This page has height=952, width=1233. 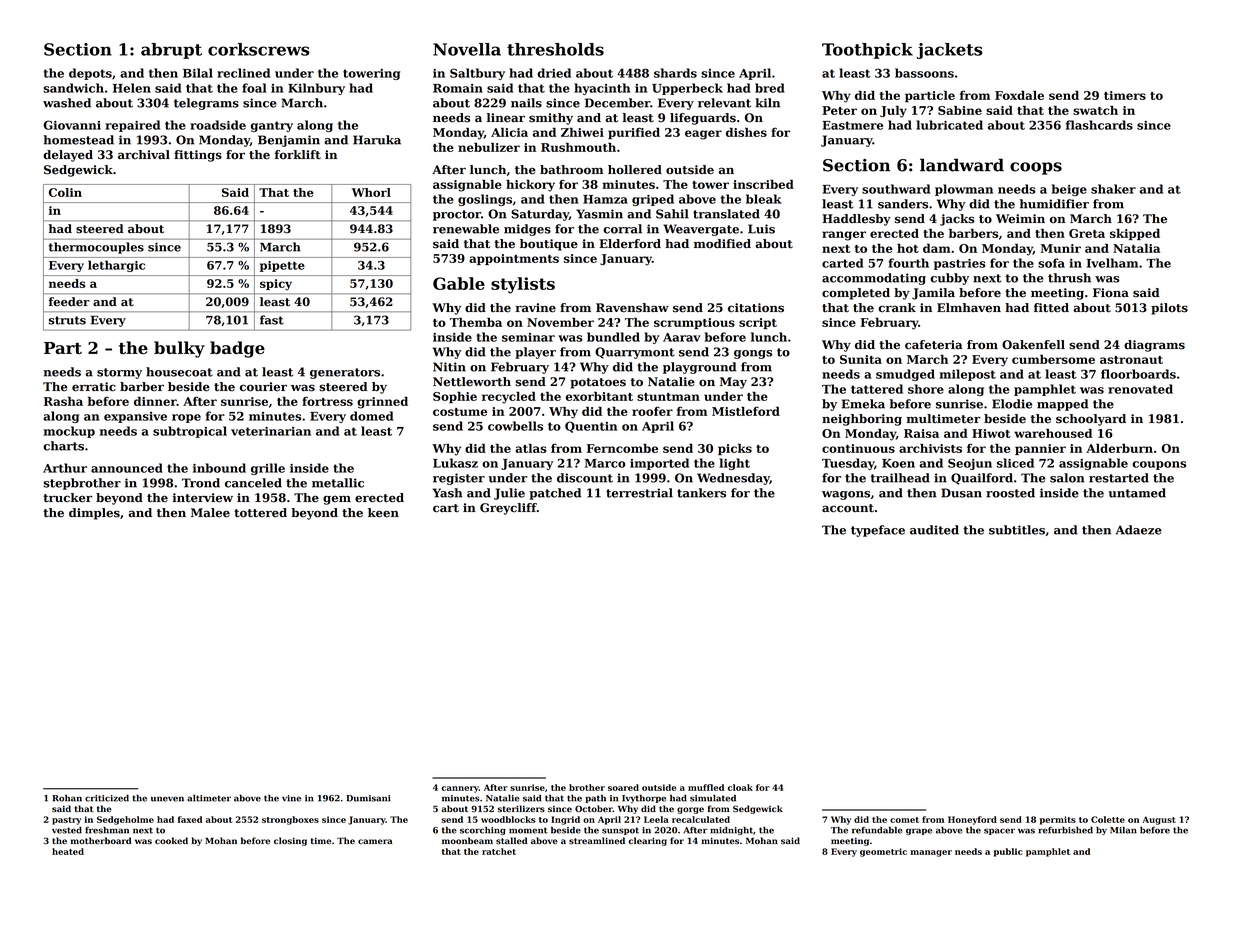 What do you see at coordinates (874, 279) in the page?
I see `accommodating` at bounding box center [874, 279].
